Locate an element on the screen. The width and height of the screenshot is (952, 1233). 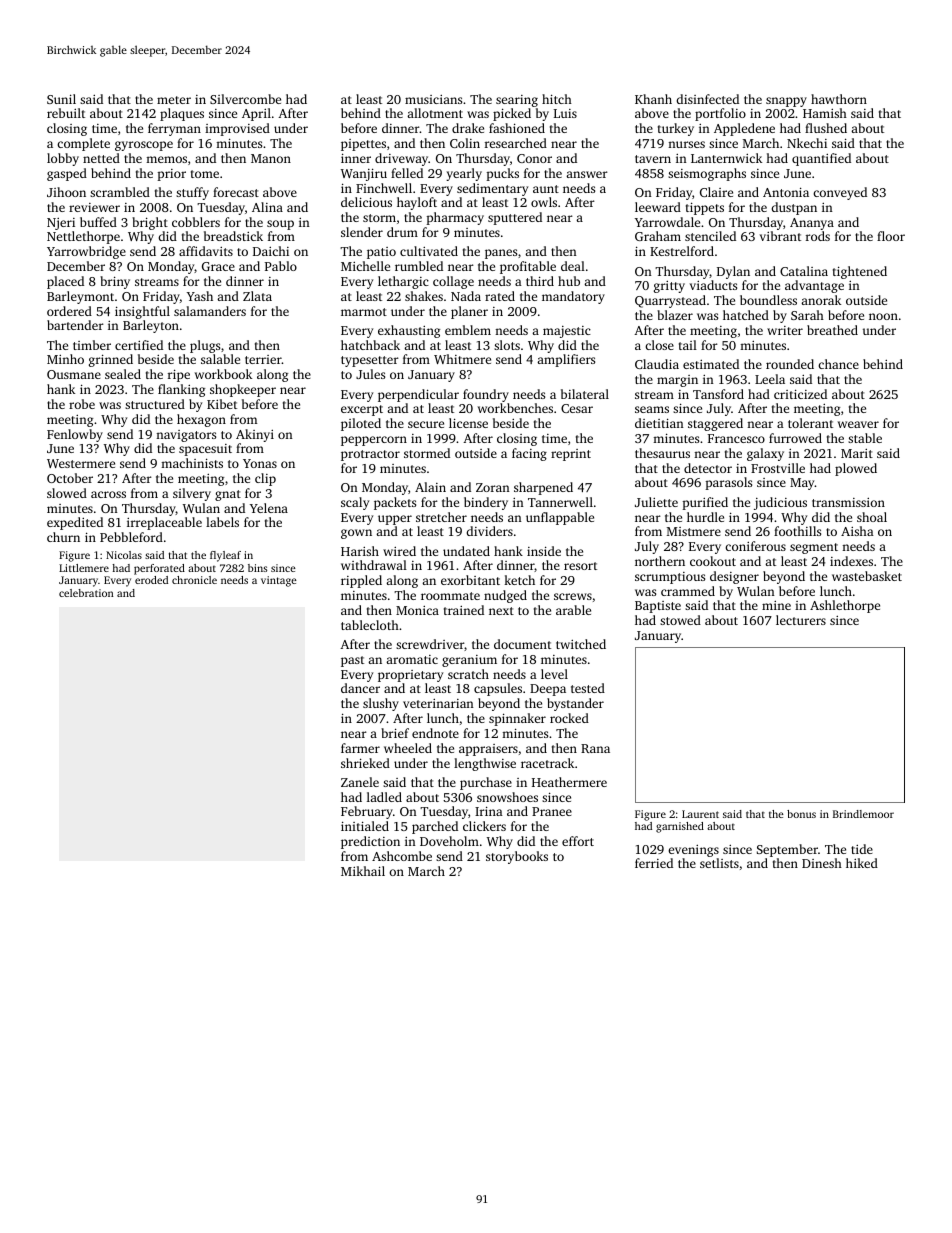
Luis is located at coordinates (565, 113).
